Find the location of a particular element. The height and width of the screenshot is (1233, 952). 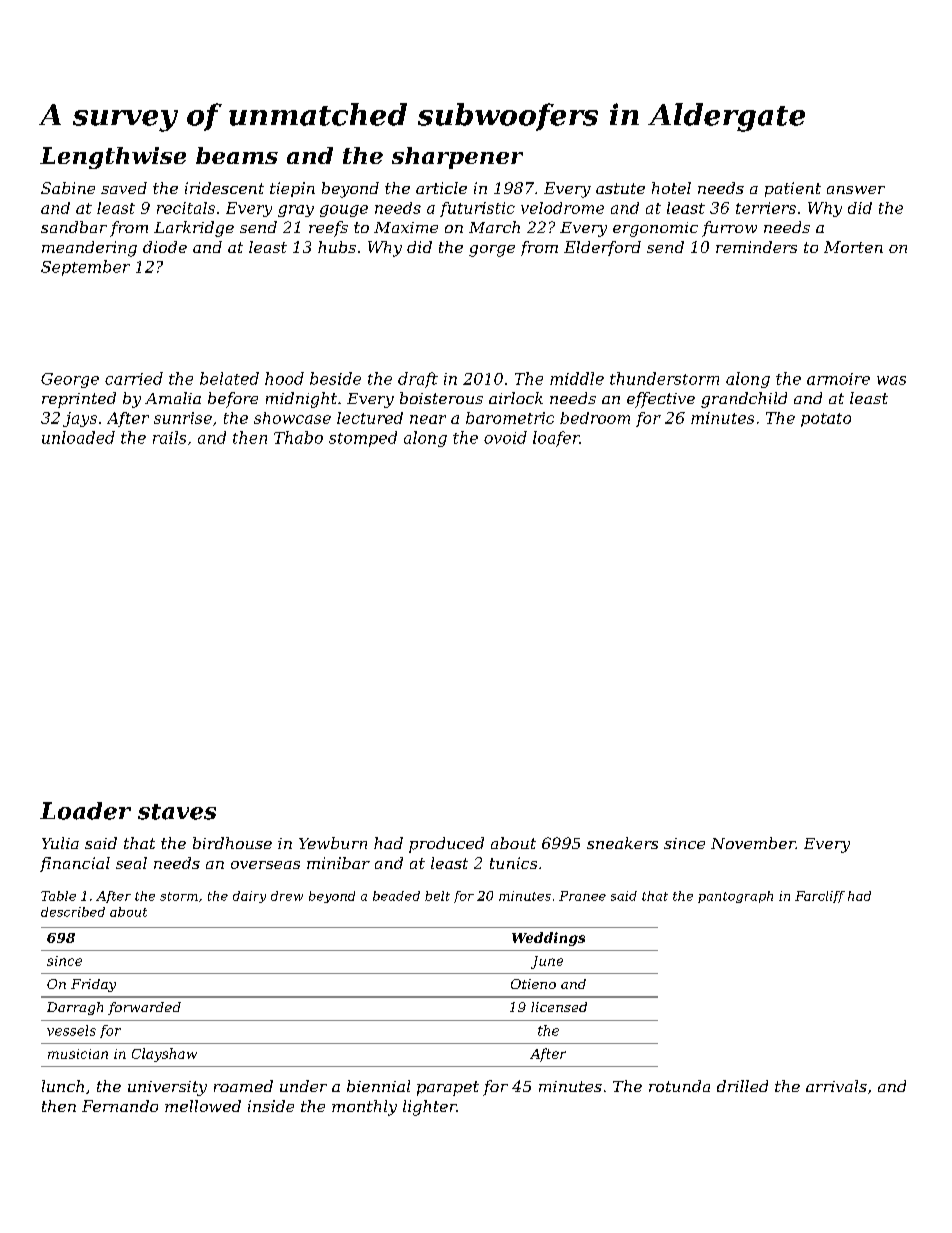

armoire is located at coordinates (838, 379).
